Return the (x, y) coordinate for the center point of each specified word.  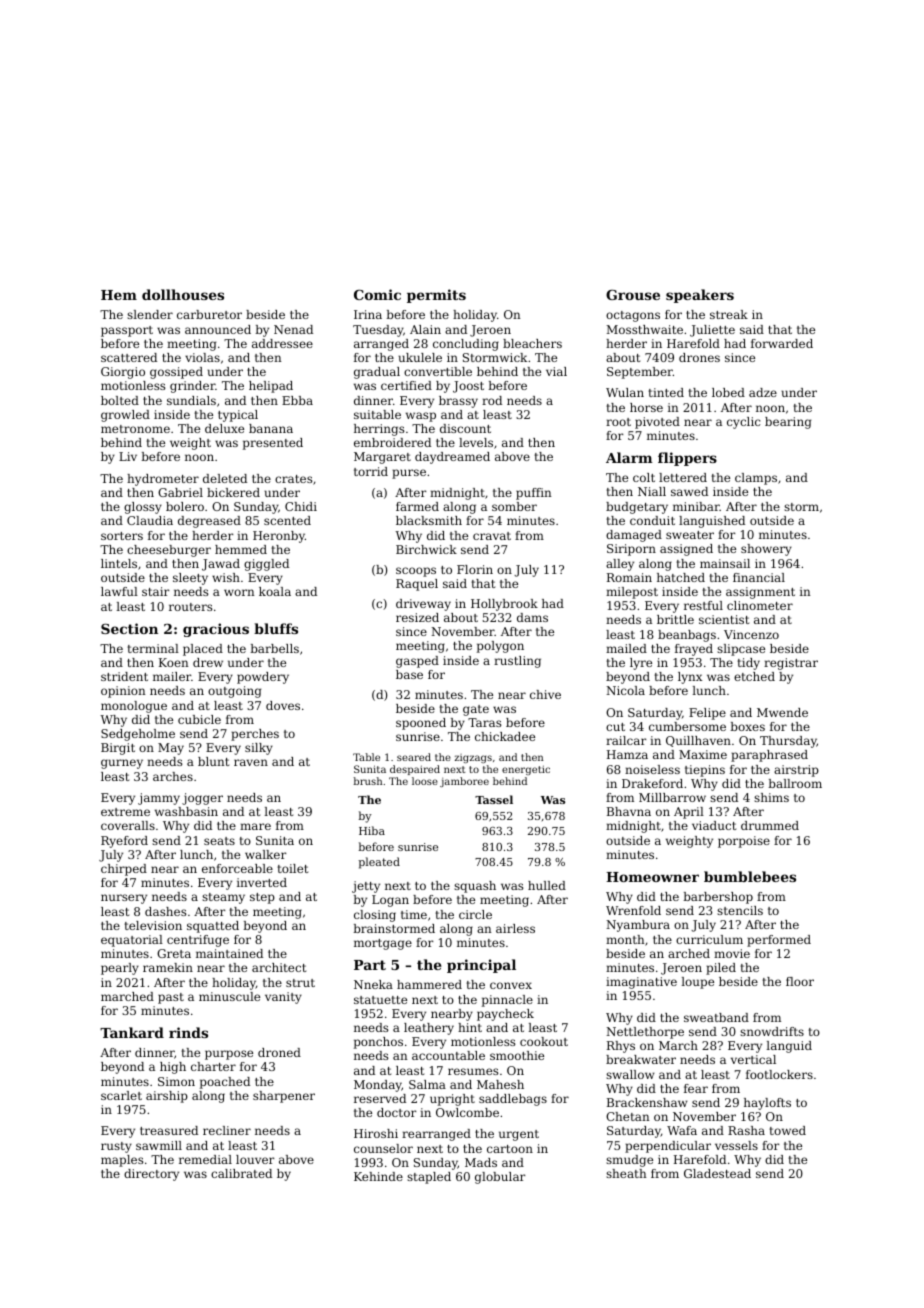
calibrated (241, 1173)
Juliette (712, 331)
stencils (740, 910)
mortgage (383, 944)
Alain (425, 329)
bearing (788, 423)
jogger (202, 799)
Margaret (382, 458)
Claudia (150, 520)
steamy (223, 898)
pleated (379, 863)
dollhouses (183, 294)
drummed (770, 825)
